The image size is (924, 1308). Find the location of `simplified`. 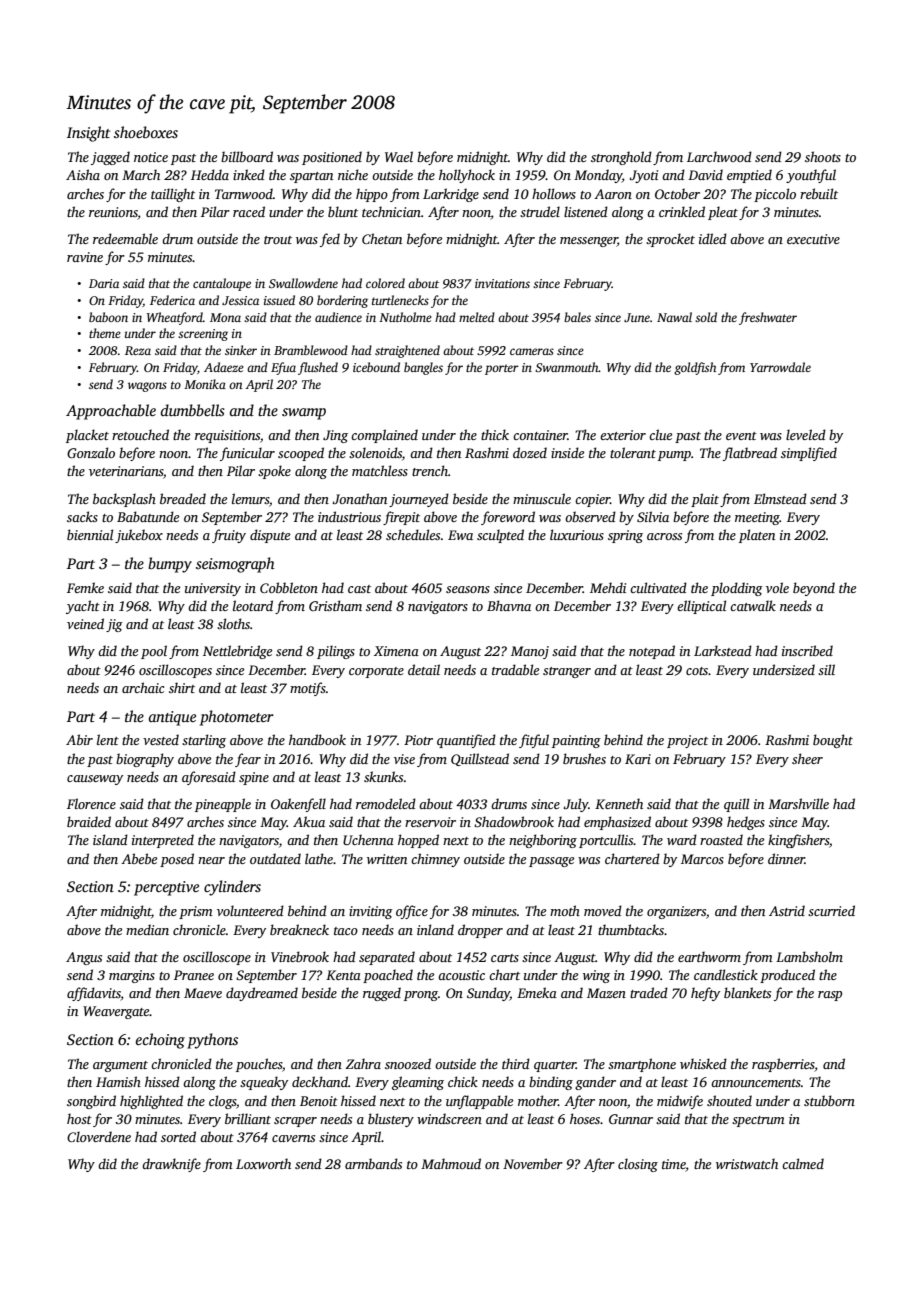

simplified is located at coordinates (809, 454).
